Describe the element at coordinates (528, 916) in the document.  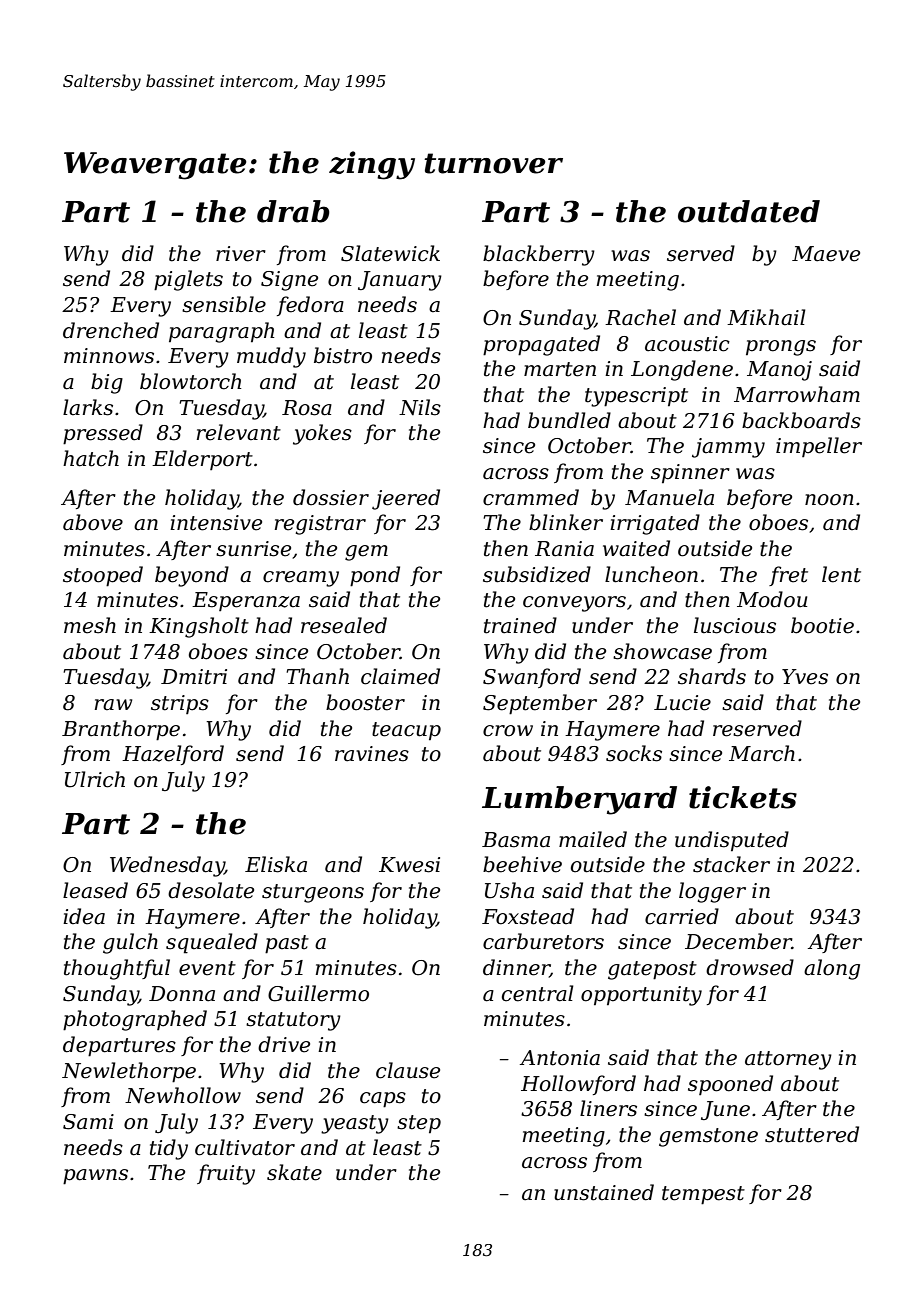
I see `Foxstead` at that location.
